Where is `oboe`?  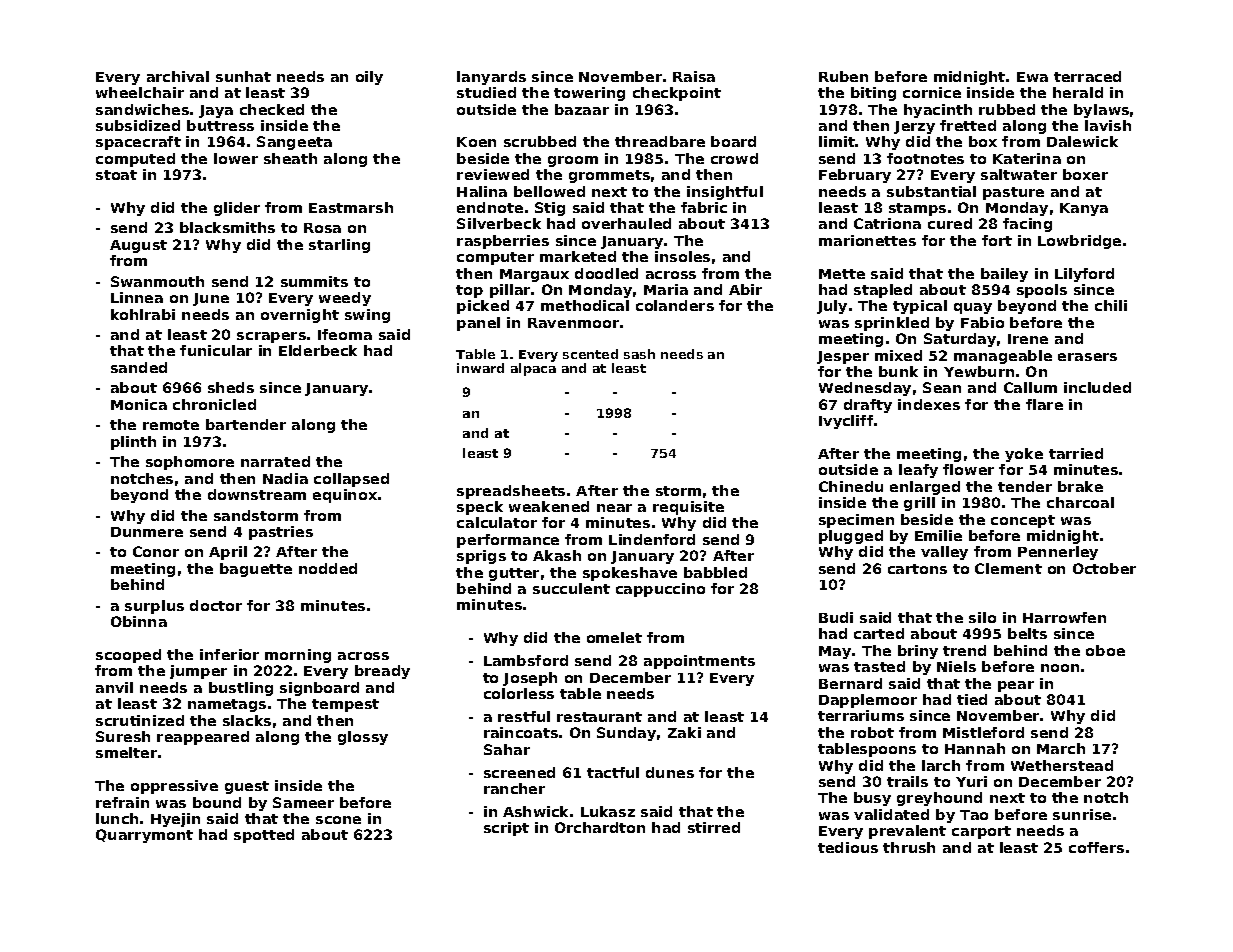 oboe is located at coordinates (1105, 650).
